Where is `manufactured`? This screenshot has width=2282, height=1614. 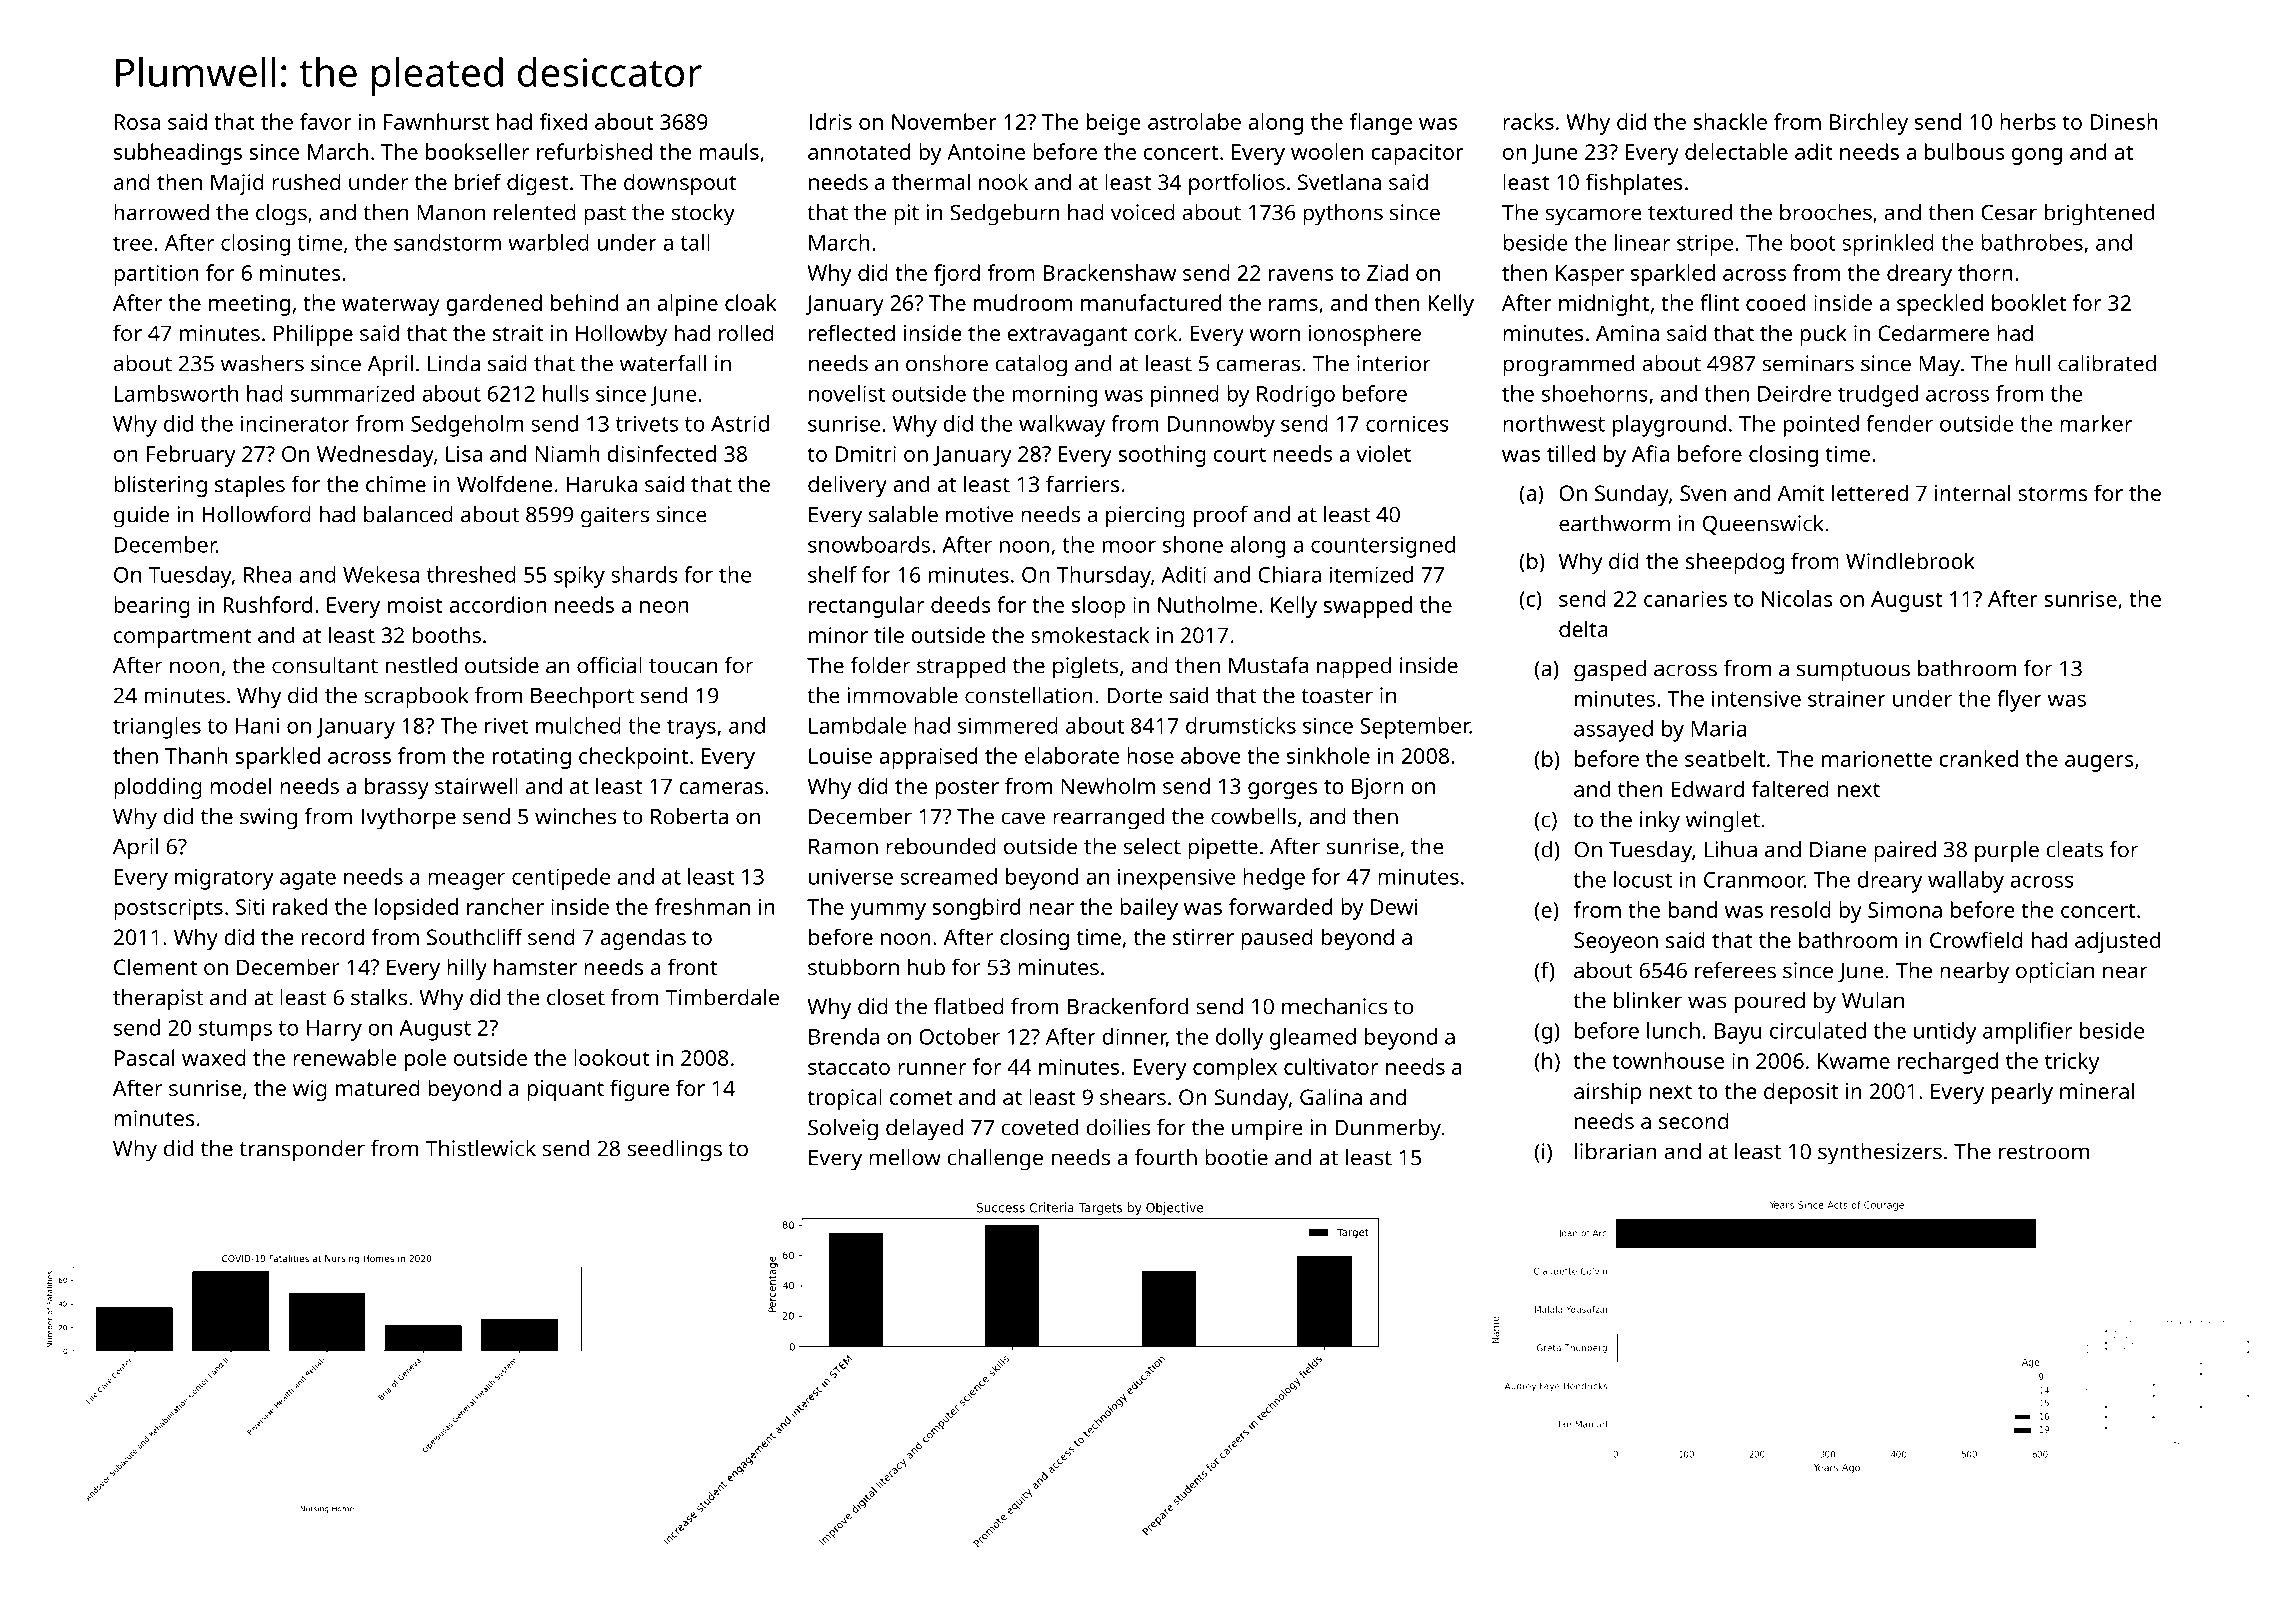 manufactured is located at coordinates (1151, 302).
